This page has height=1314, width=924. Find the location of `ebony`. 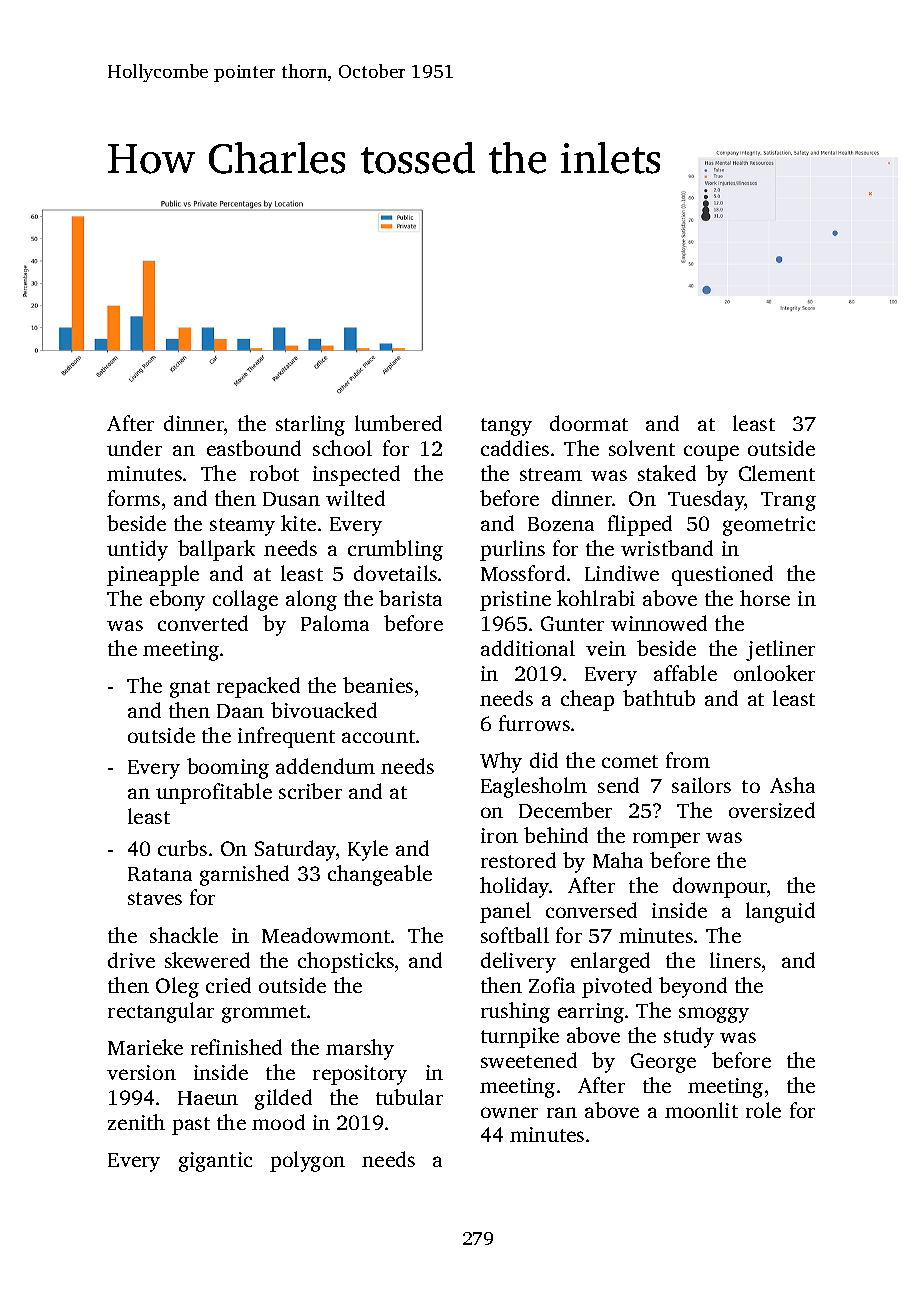

ebony is located at coordinates (177, 600).
